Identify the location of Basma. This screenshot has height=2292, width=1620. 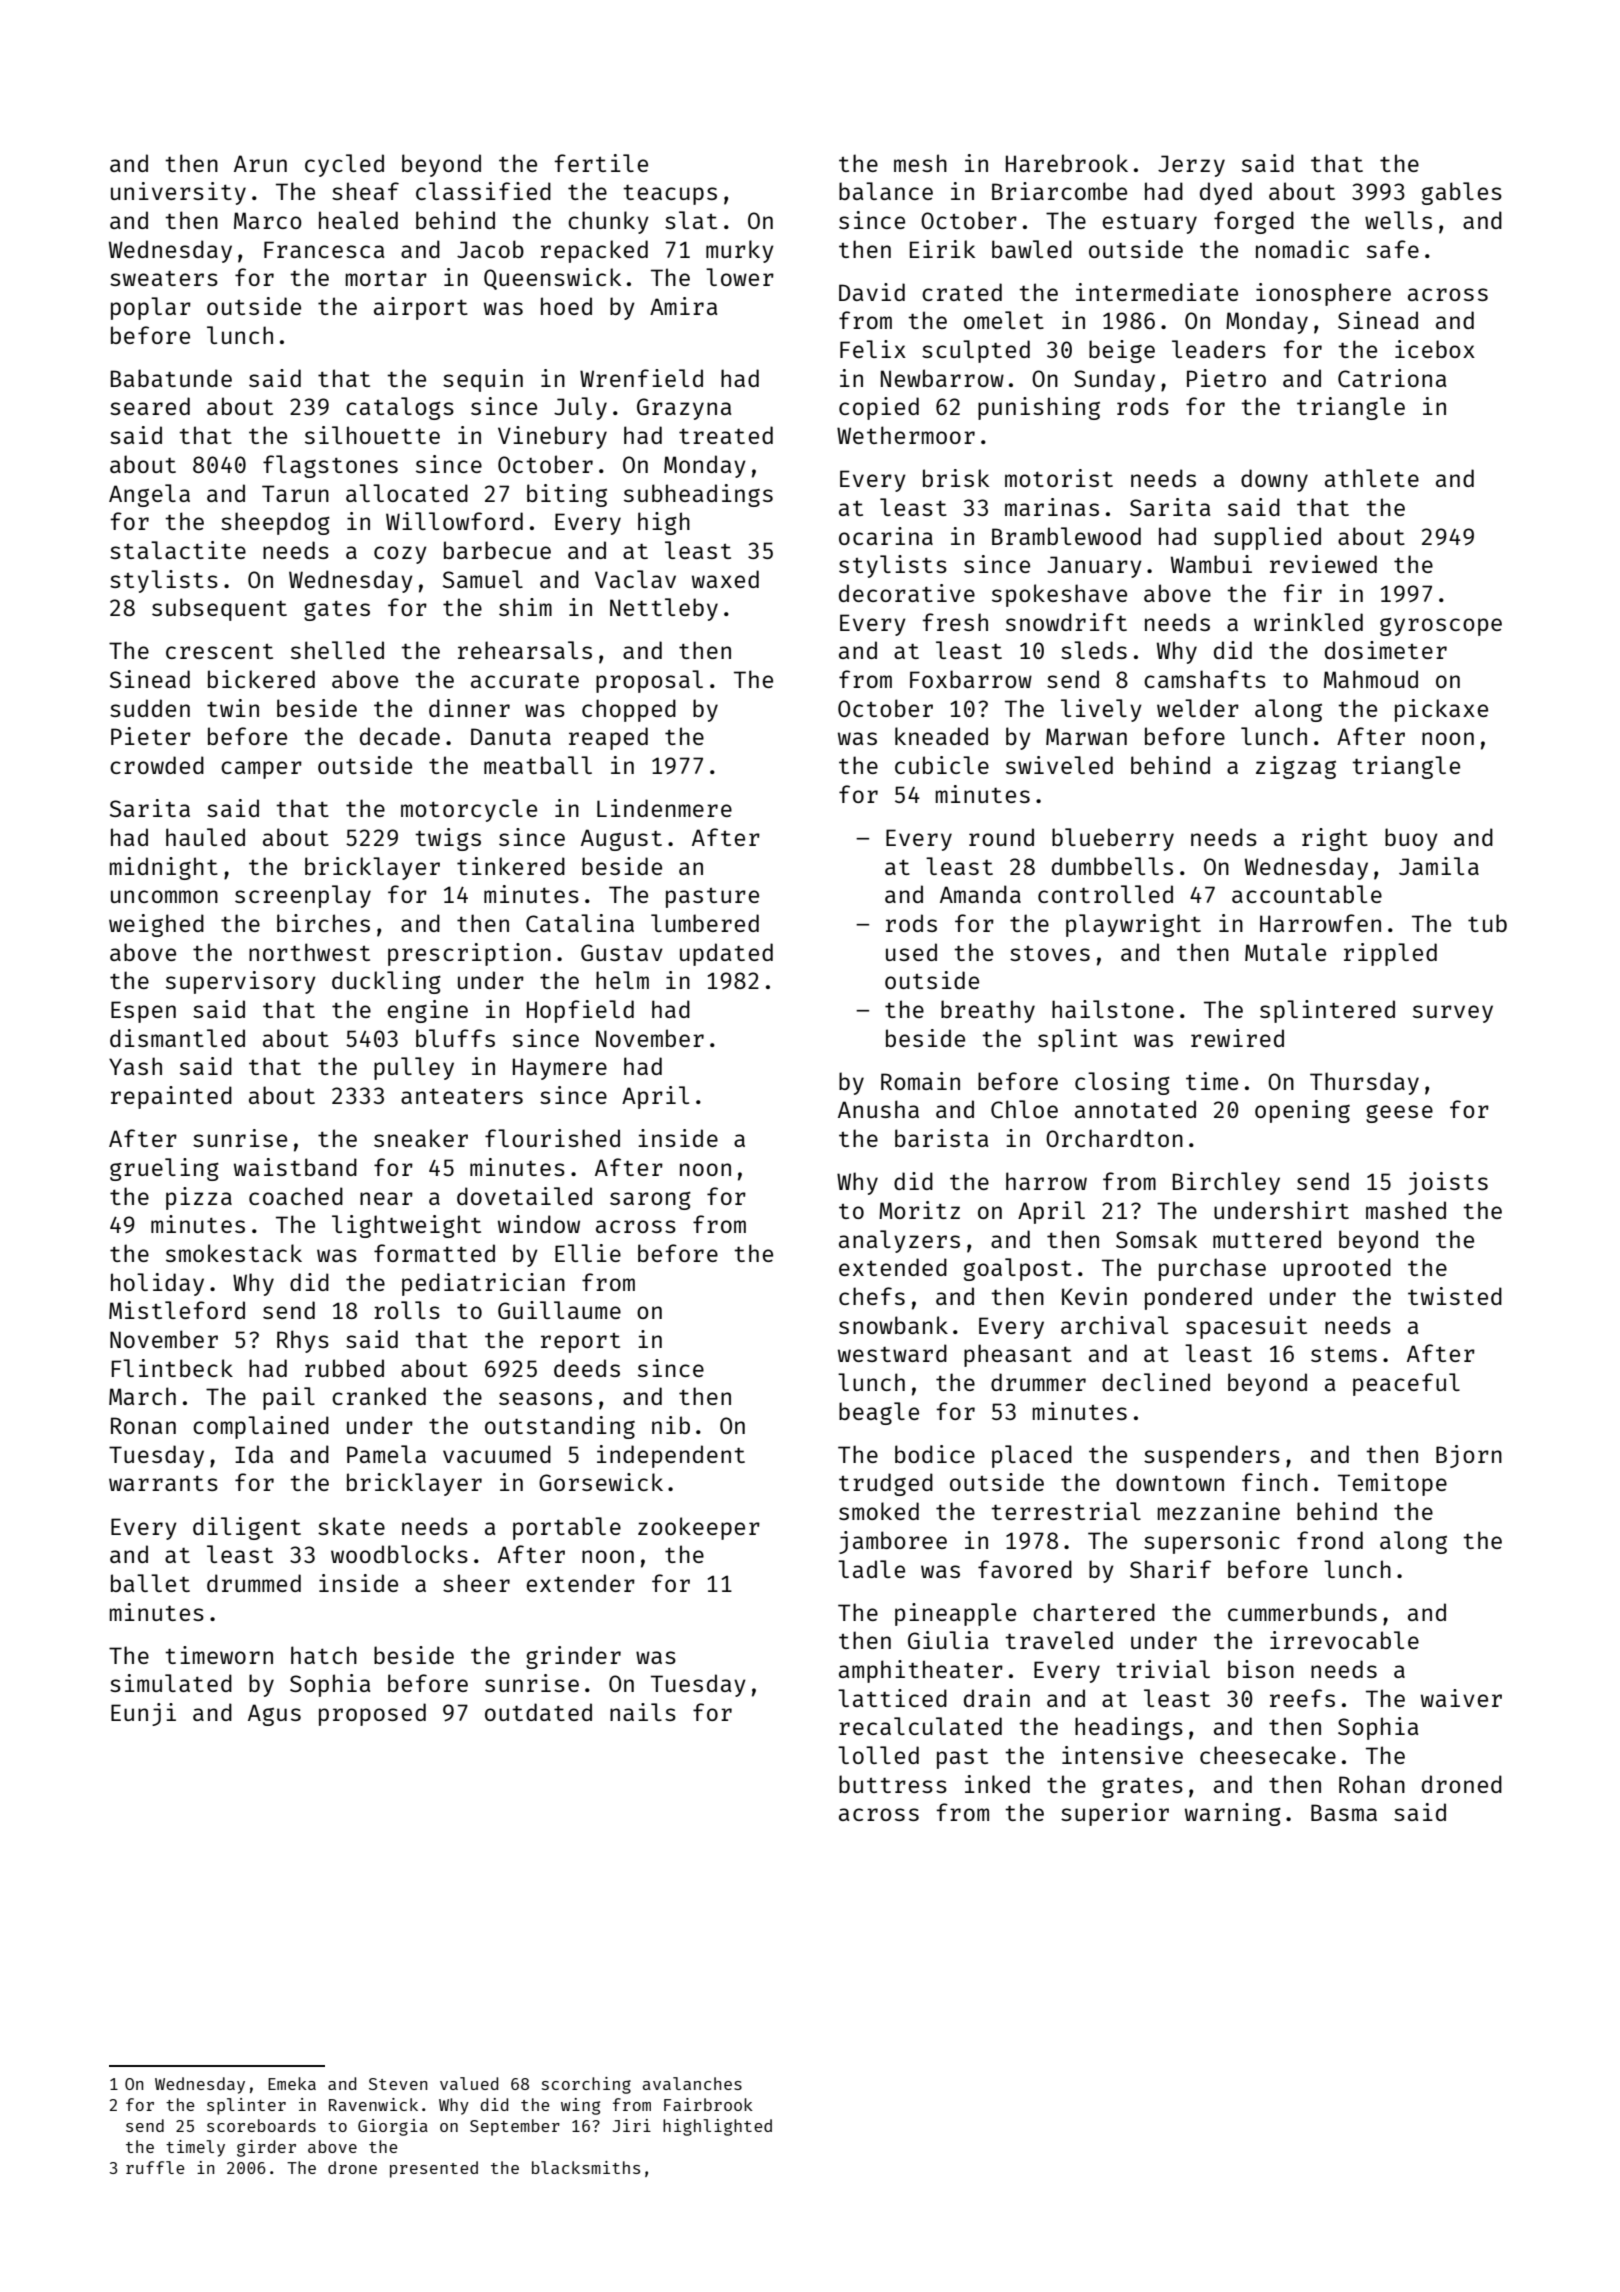
(1344, 1812).
